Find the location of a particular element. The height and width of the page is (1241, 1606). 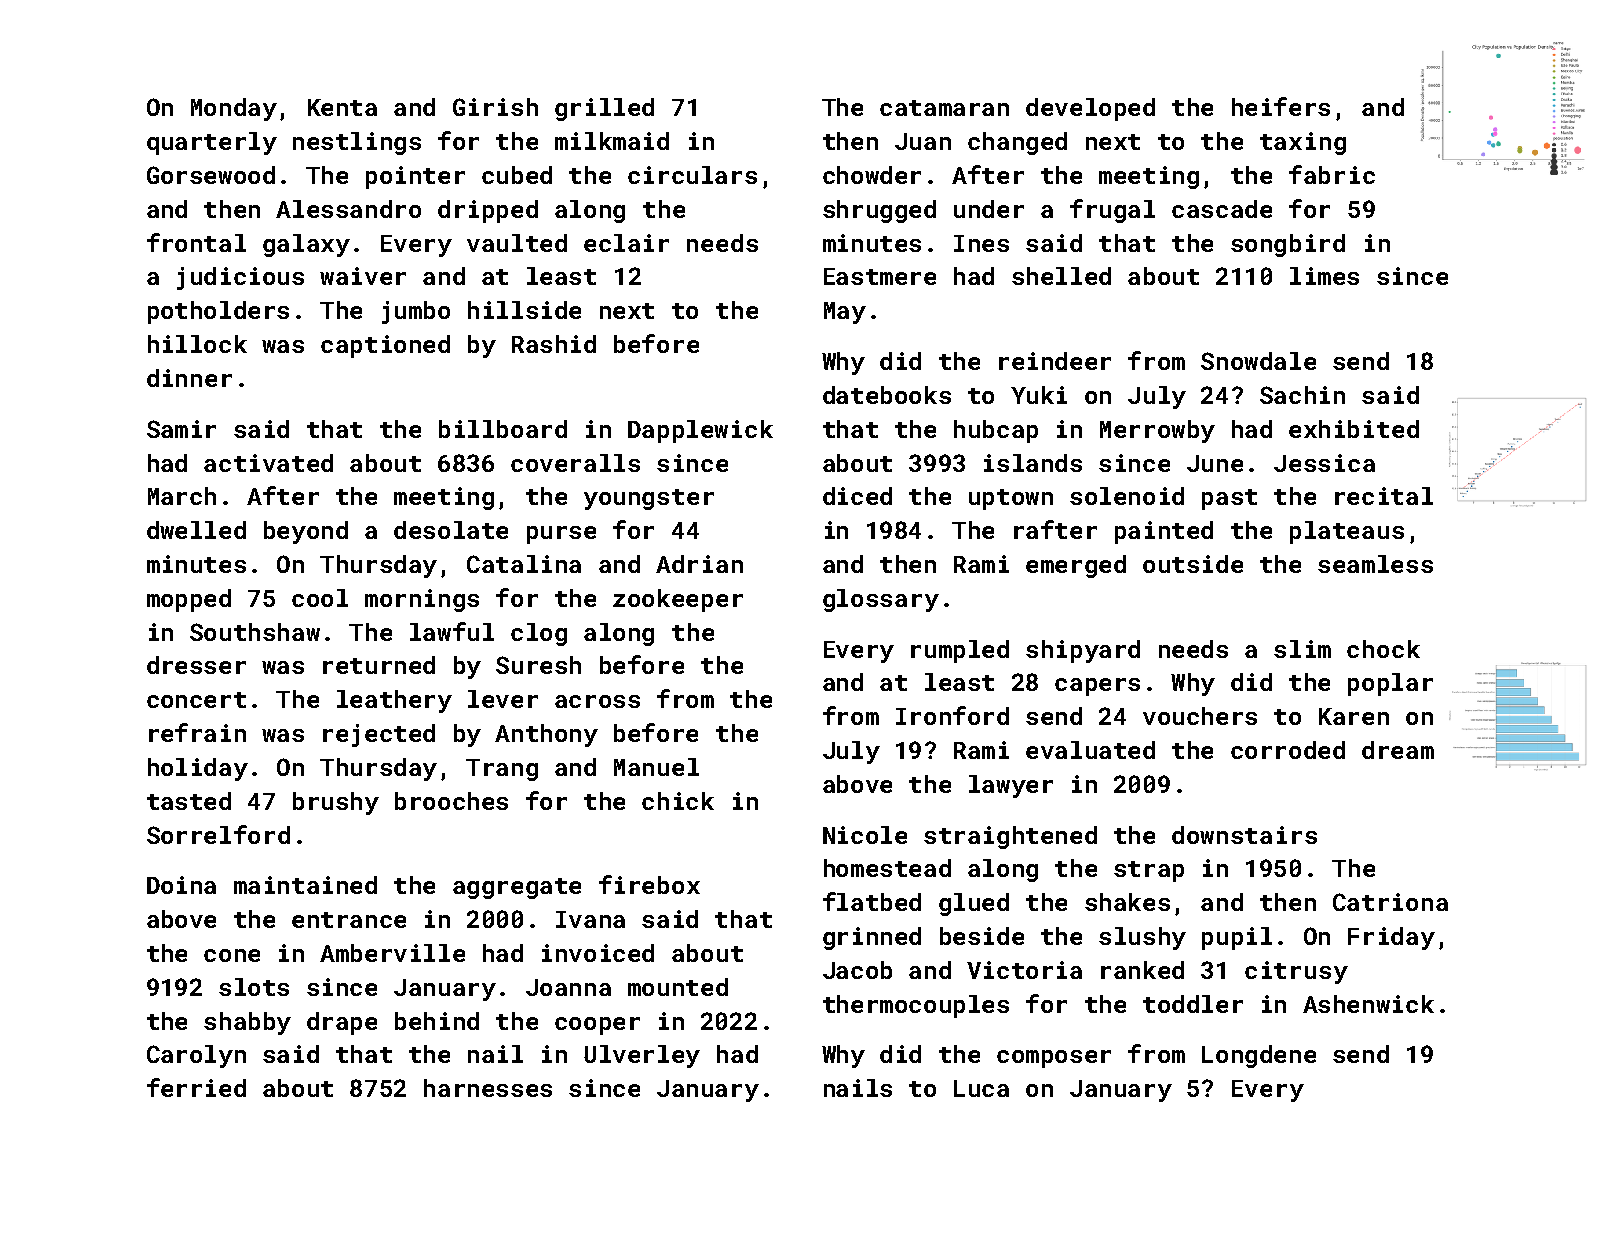

lawyer is located at coordinates (1011, 786).
